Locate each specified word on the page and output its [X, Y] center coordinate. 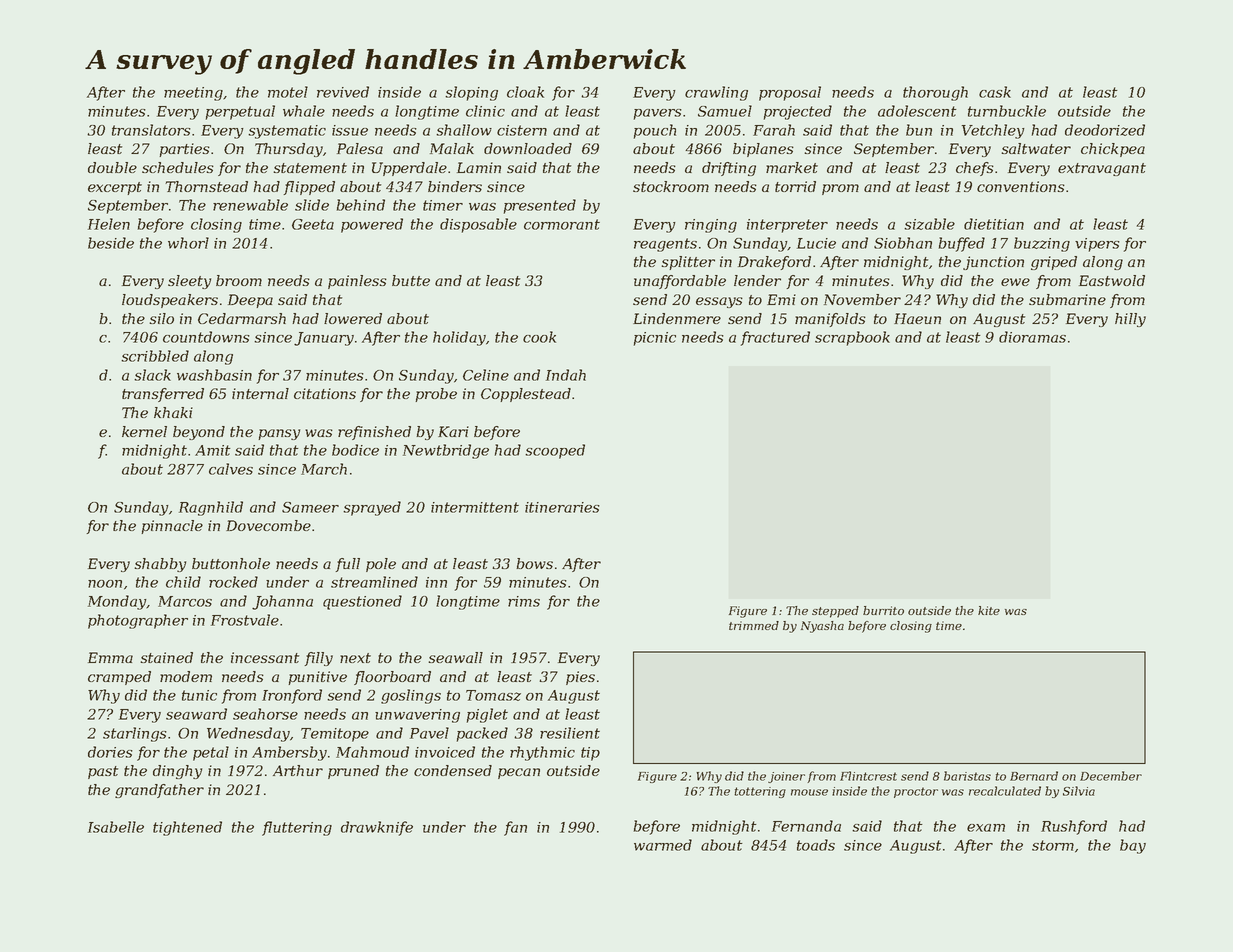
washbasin [214, 375]
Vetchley [993, 131]
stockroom [671, 186]
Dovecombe [268, 525]
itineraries [562, 507]
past [103, 772]
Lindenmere [677, 318]
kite [989, 610]
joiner [786, 777]
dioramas [1032, 337]
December [1111, 776]
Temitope [335, 735]
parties [184, 150]
